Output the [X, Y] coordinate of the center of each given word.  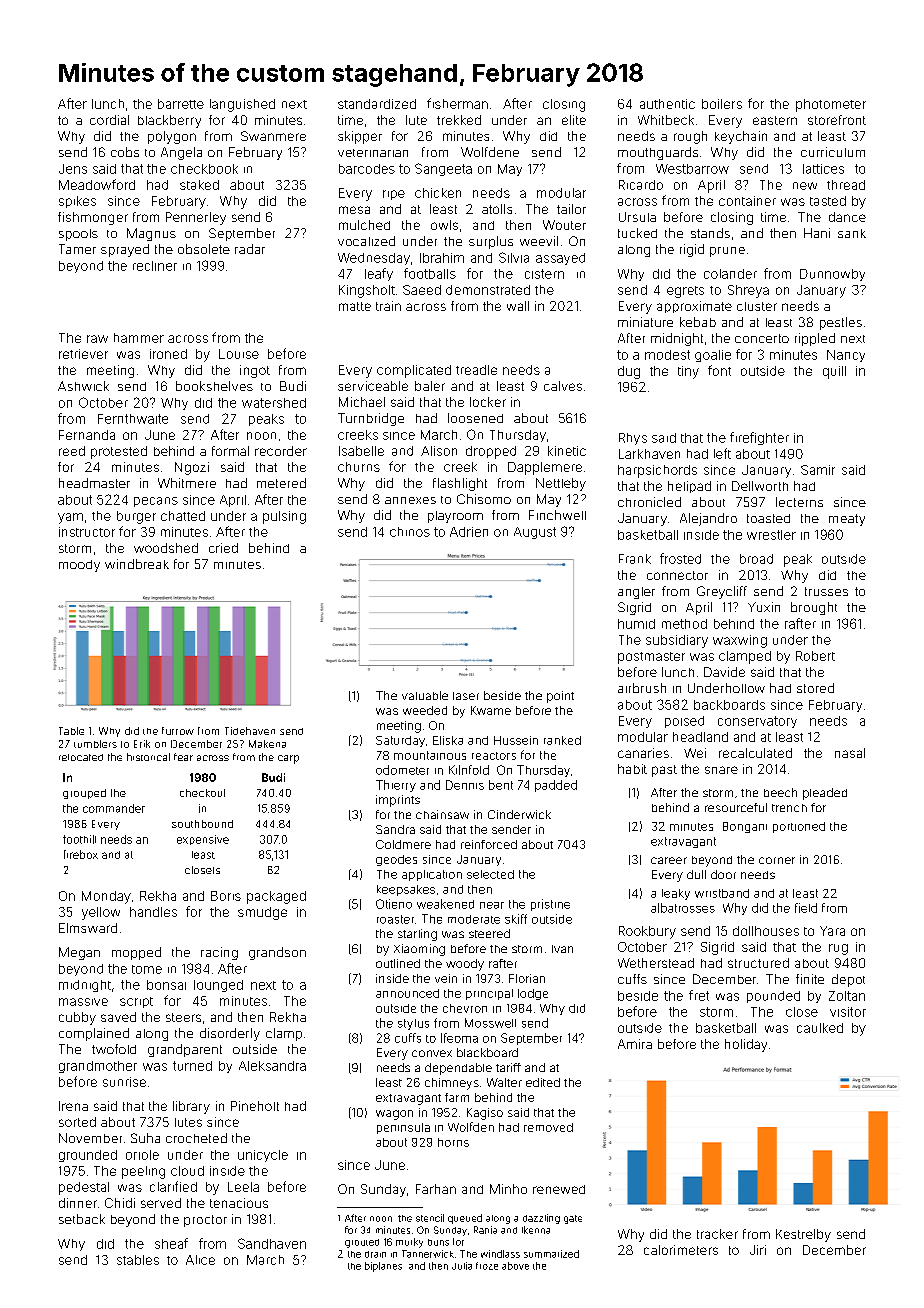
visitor [848, 1012]
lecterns [799, 502]
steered [489, 933]
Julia [462, 1266]
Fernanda [87, 435]
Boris [226, 896]
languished [242, 105]
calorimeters [681, 1250]
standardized [377, 104]
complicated [414, 371]
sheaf [171, 1243]
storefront [837, 120]
